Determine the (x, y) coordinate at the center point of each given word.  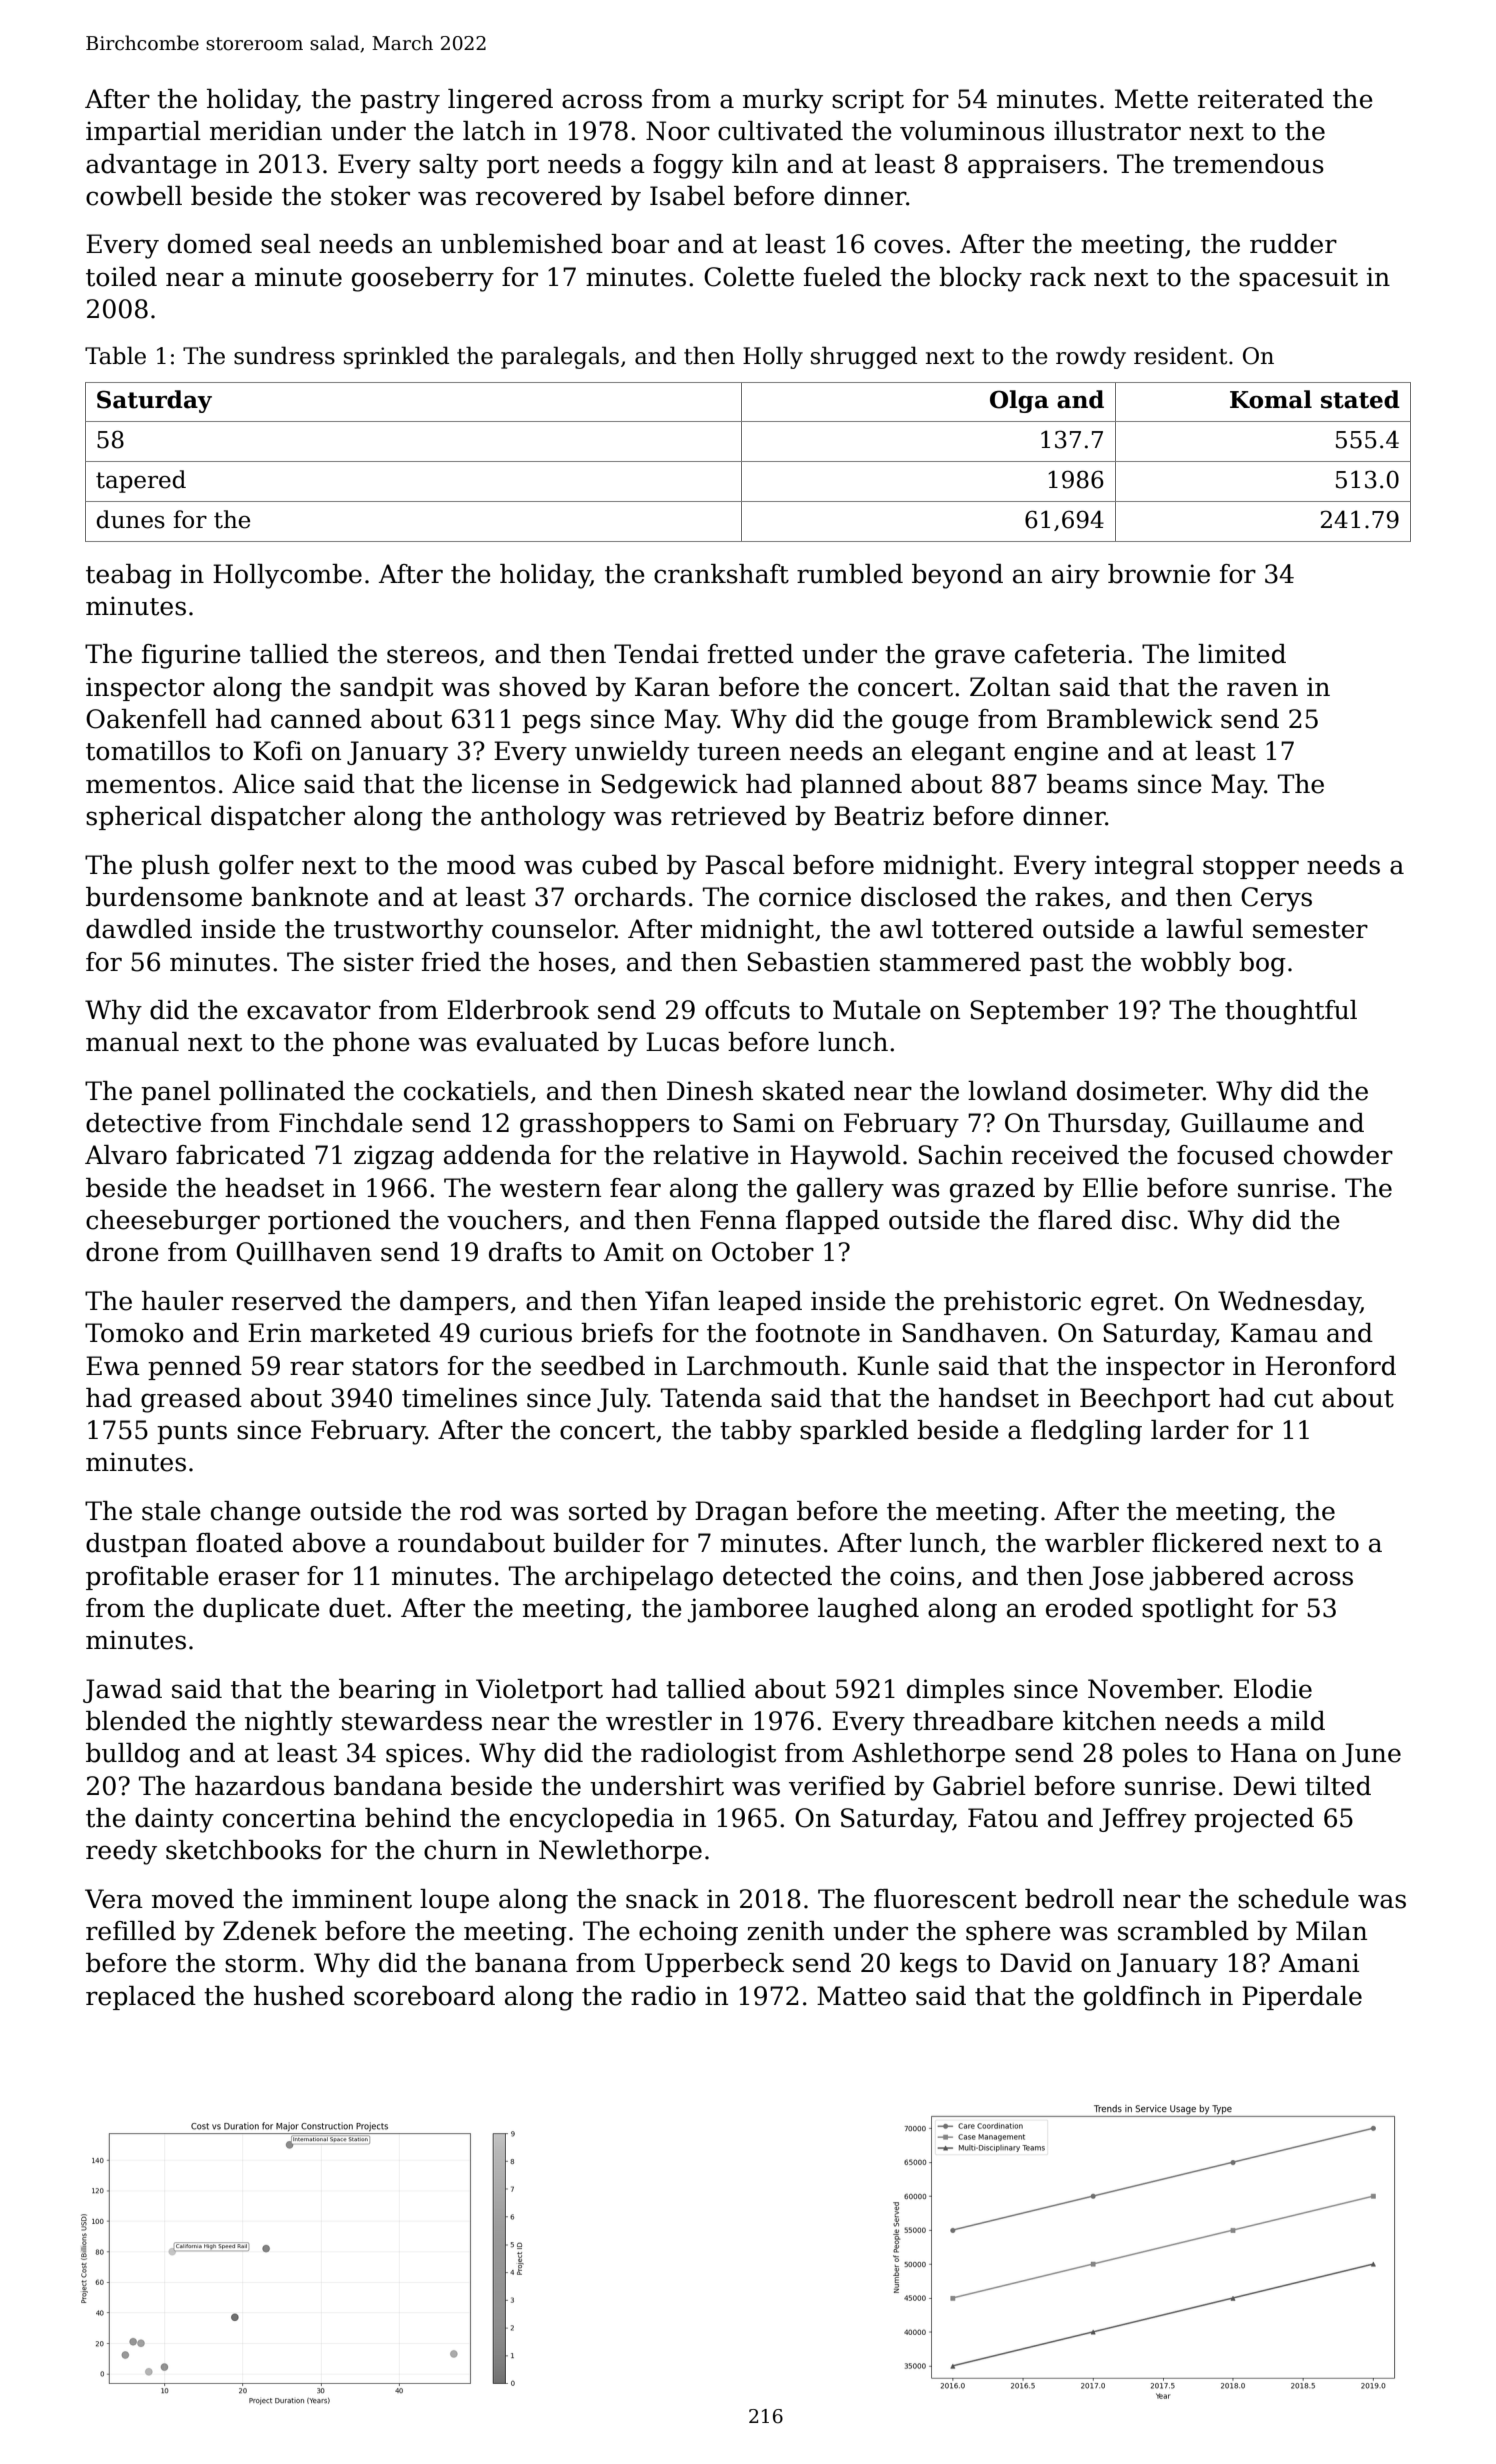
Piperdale (1302, 1998)
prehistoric (1012, 1303)
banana (521, 1963)
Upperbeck (714, 1965)
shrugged (864, 357)
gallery (840, 1190)
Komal (1271, 399)
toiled (121, 277)
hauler (182, 1301)
